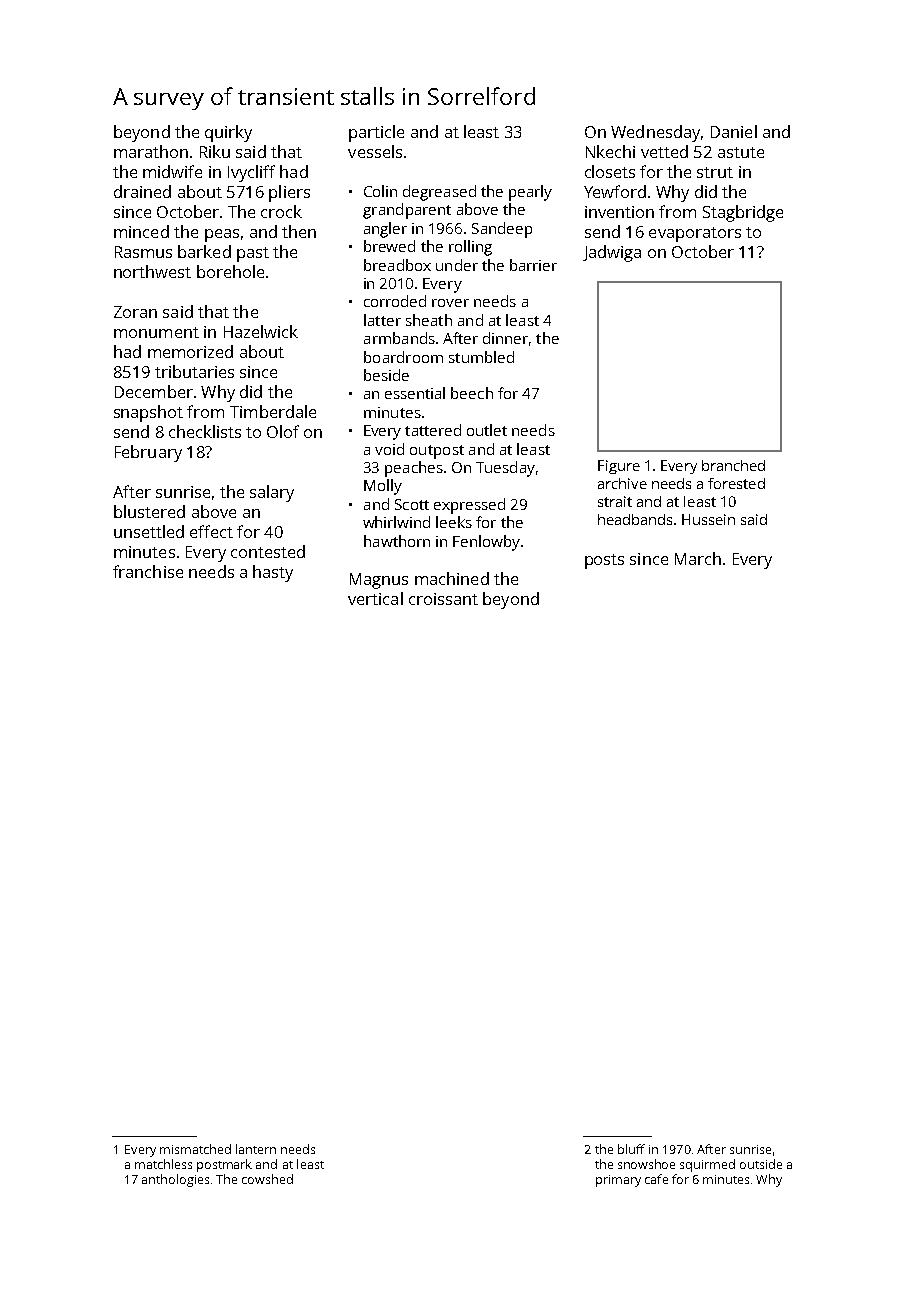 The height and width of the page is (1316, 908). What do you see at coordinates (148, 453) in the page?
I see `February` at bounding box center [148, 453].
